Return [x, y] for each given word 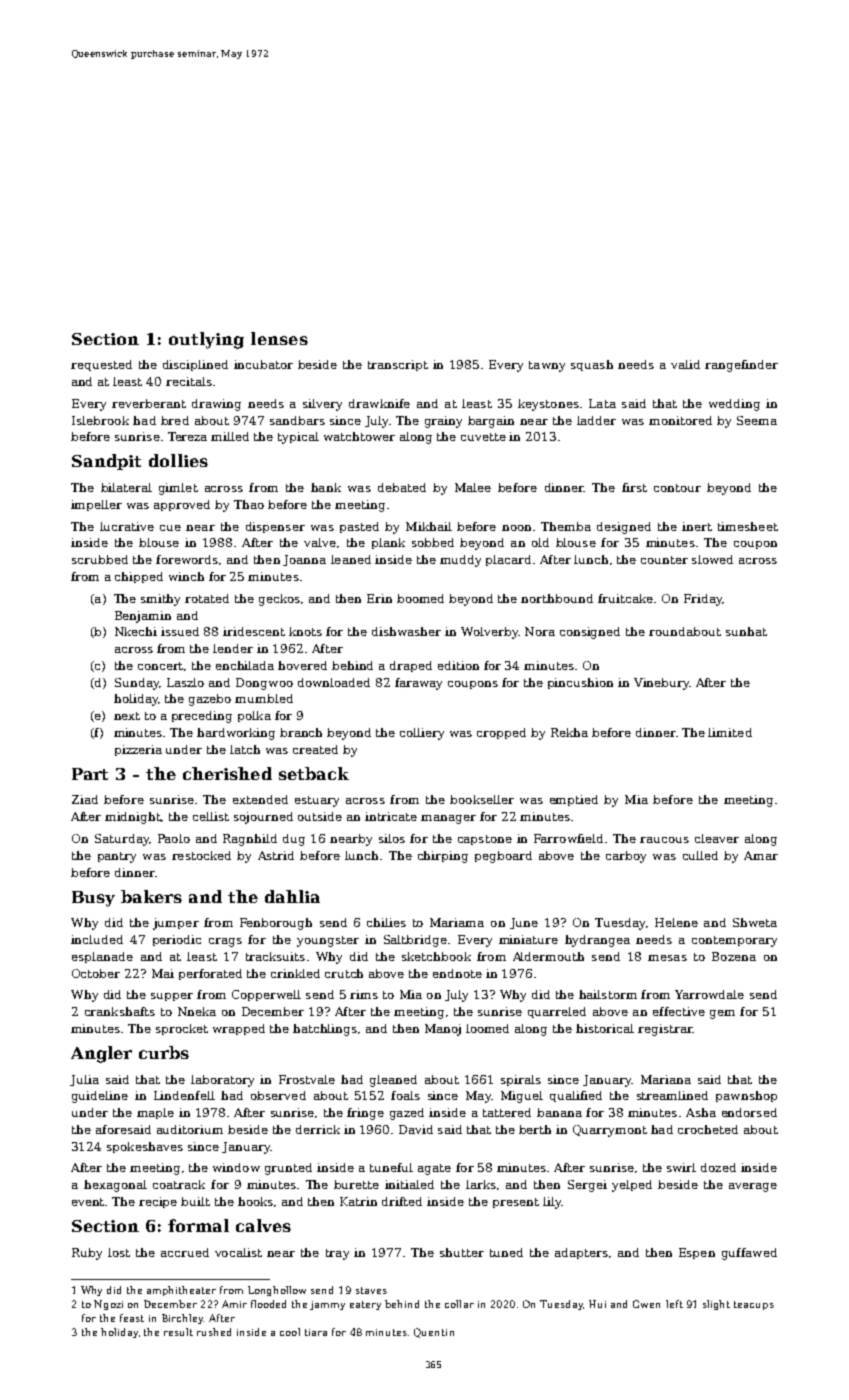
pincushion [580, 683]
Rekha [569, 732]
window [236, 1167]
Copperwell [266, 995]
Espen [697, 1253]
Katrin [358, 1201]
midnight [133, 818]
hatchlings [325, 1030]
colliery [422, 734]
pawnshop [746, 1096]
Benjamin [143, 617]
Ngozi [108, 1305]
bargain [491, 422]
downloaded [334, 682]
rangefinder [741, 366]
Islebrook [100, 420]
